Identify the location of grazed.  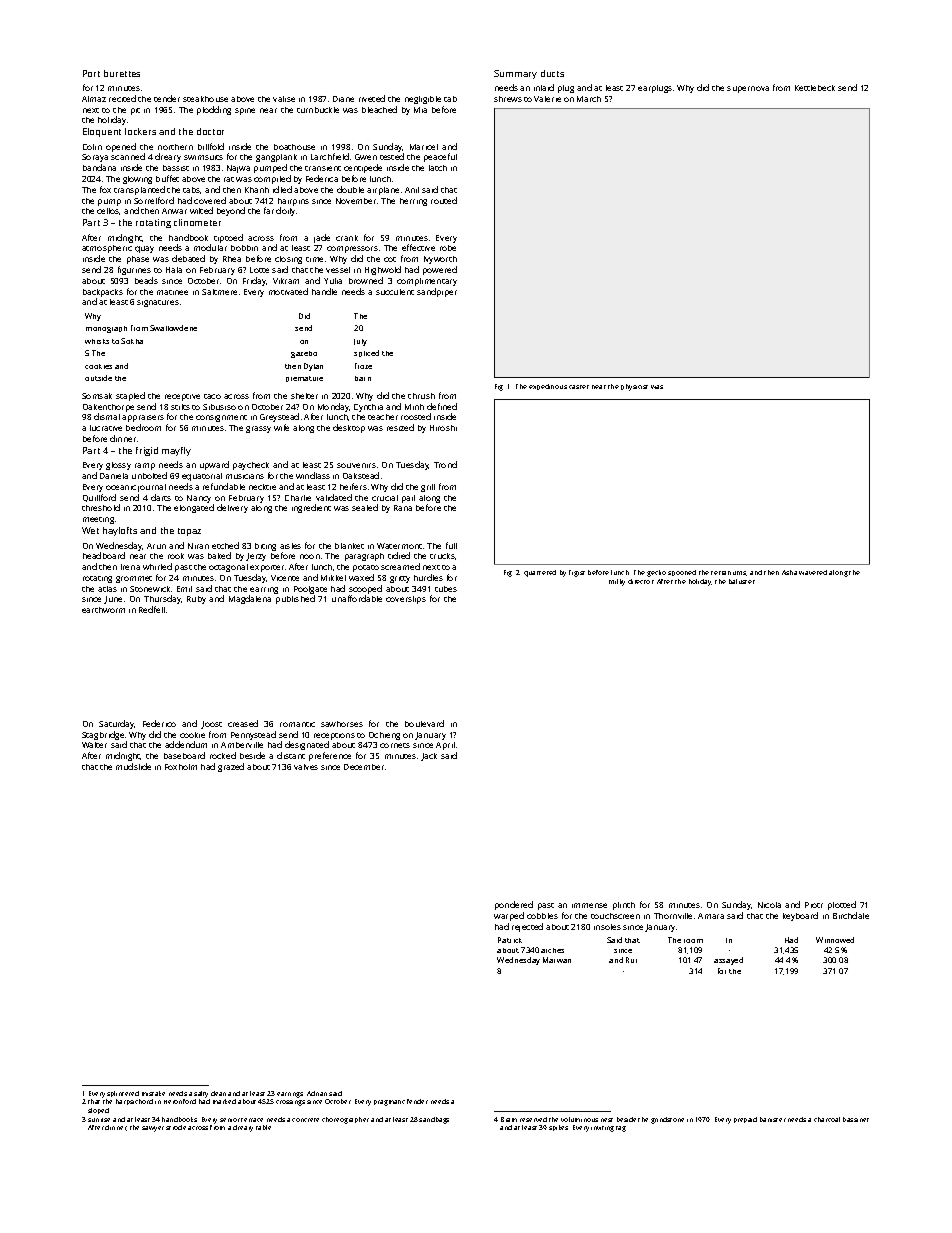
(231, 767).
